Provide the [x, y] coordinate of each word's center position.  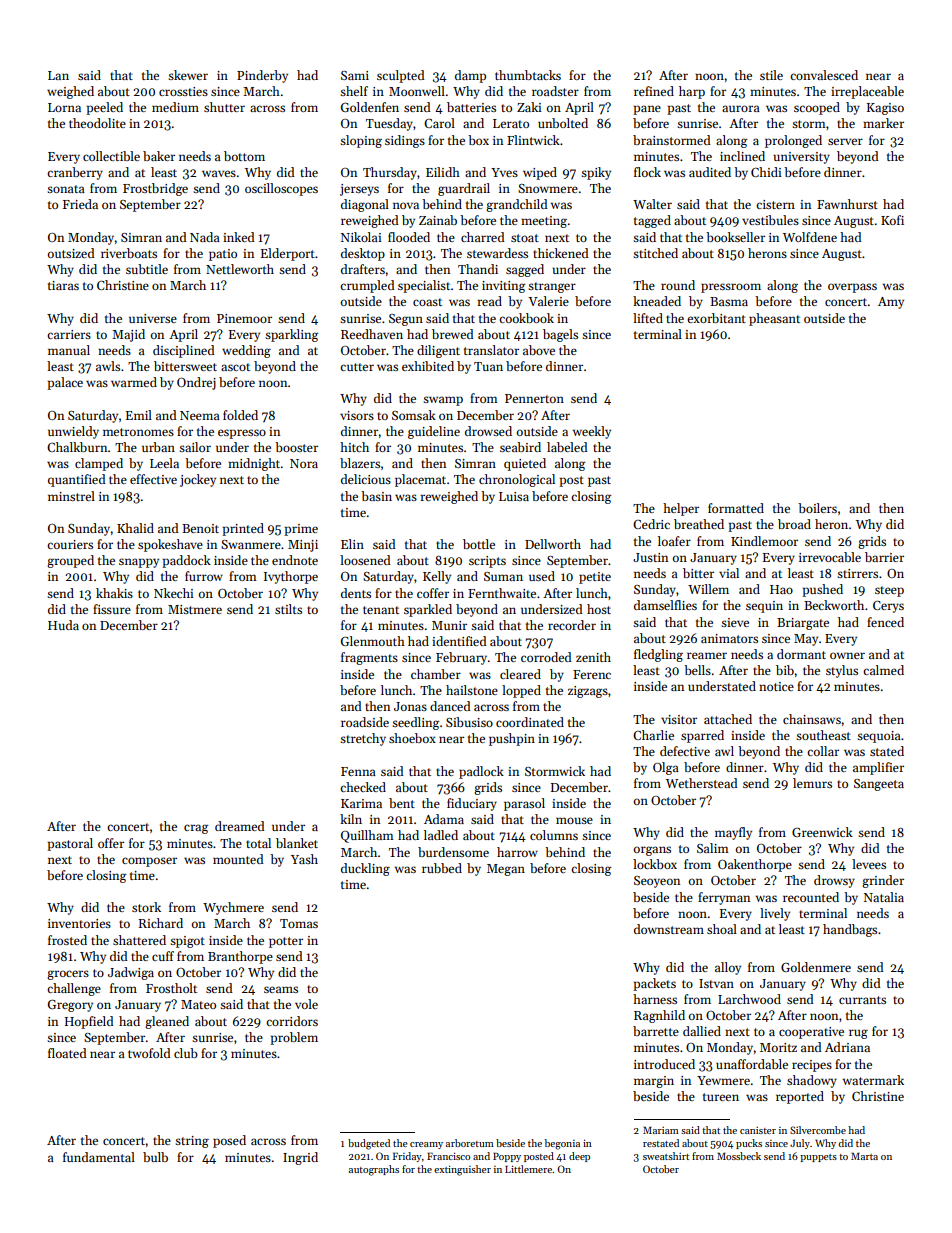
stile [771, 75]
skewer [188, 75]
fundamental [99, 1157]
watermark [873, 1080]
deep [579, 1157]
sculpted [401, 76]
